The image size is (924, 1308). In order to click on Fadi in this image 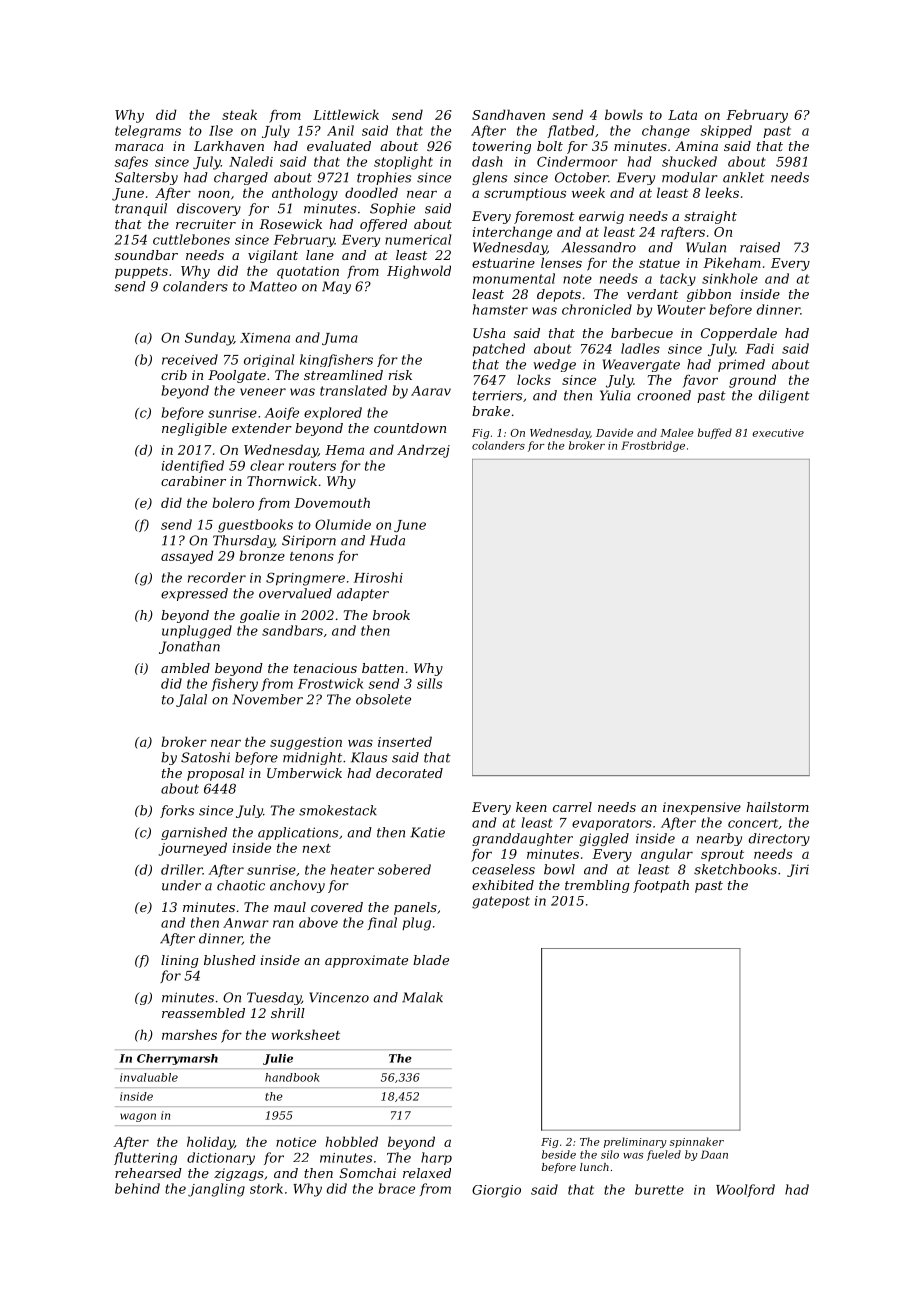, I will do `click(760, 348)`.
